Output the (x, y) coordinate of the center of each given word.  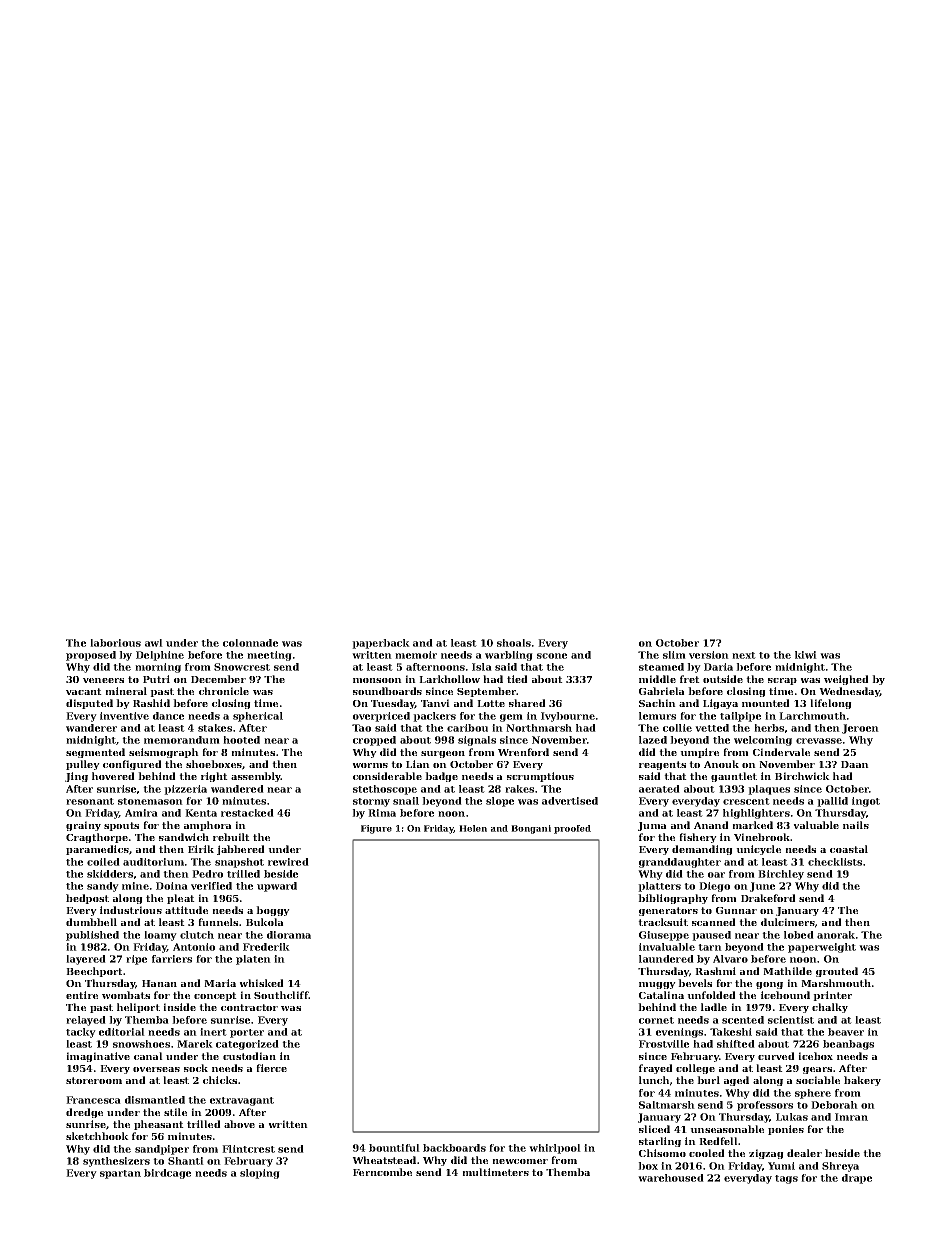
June (762, 887)
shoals (514, 643)
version (709, 655)
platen (253, 960)
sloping (260, 1174)
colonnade (250, 643)
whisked (261, 983)
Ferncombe (382, 1172)
